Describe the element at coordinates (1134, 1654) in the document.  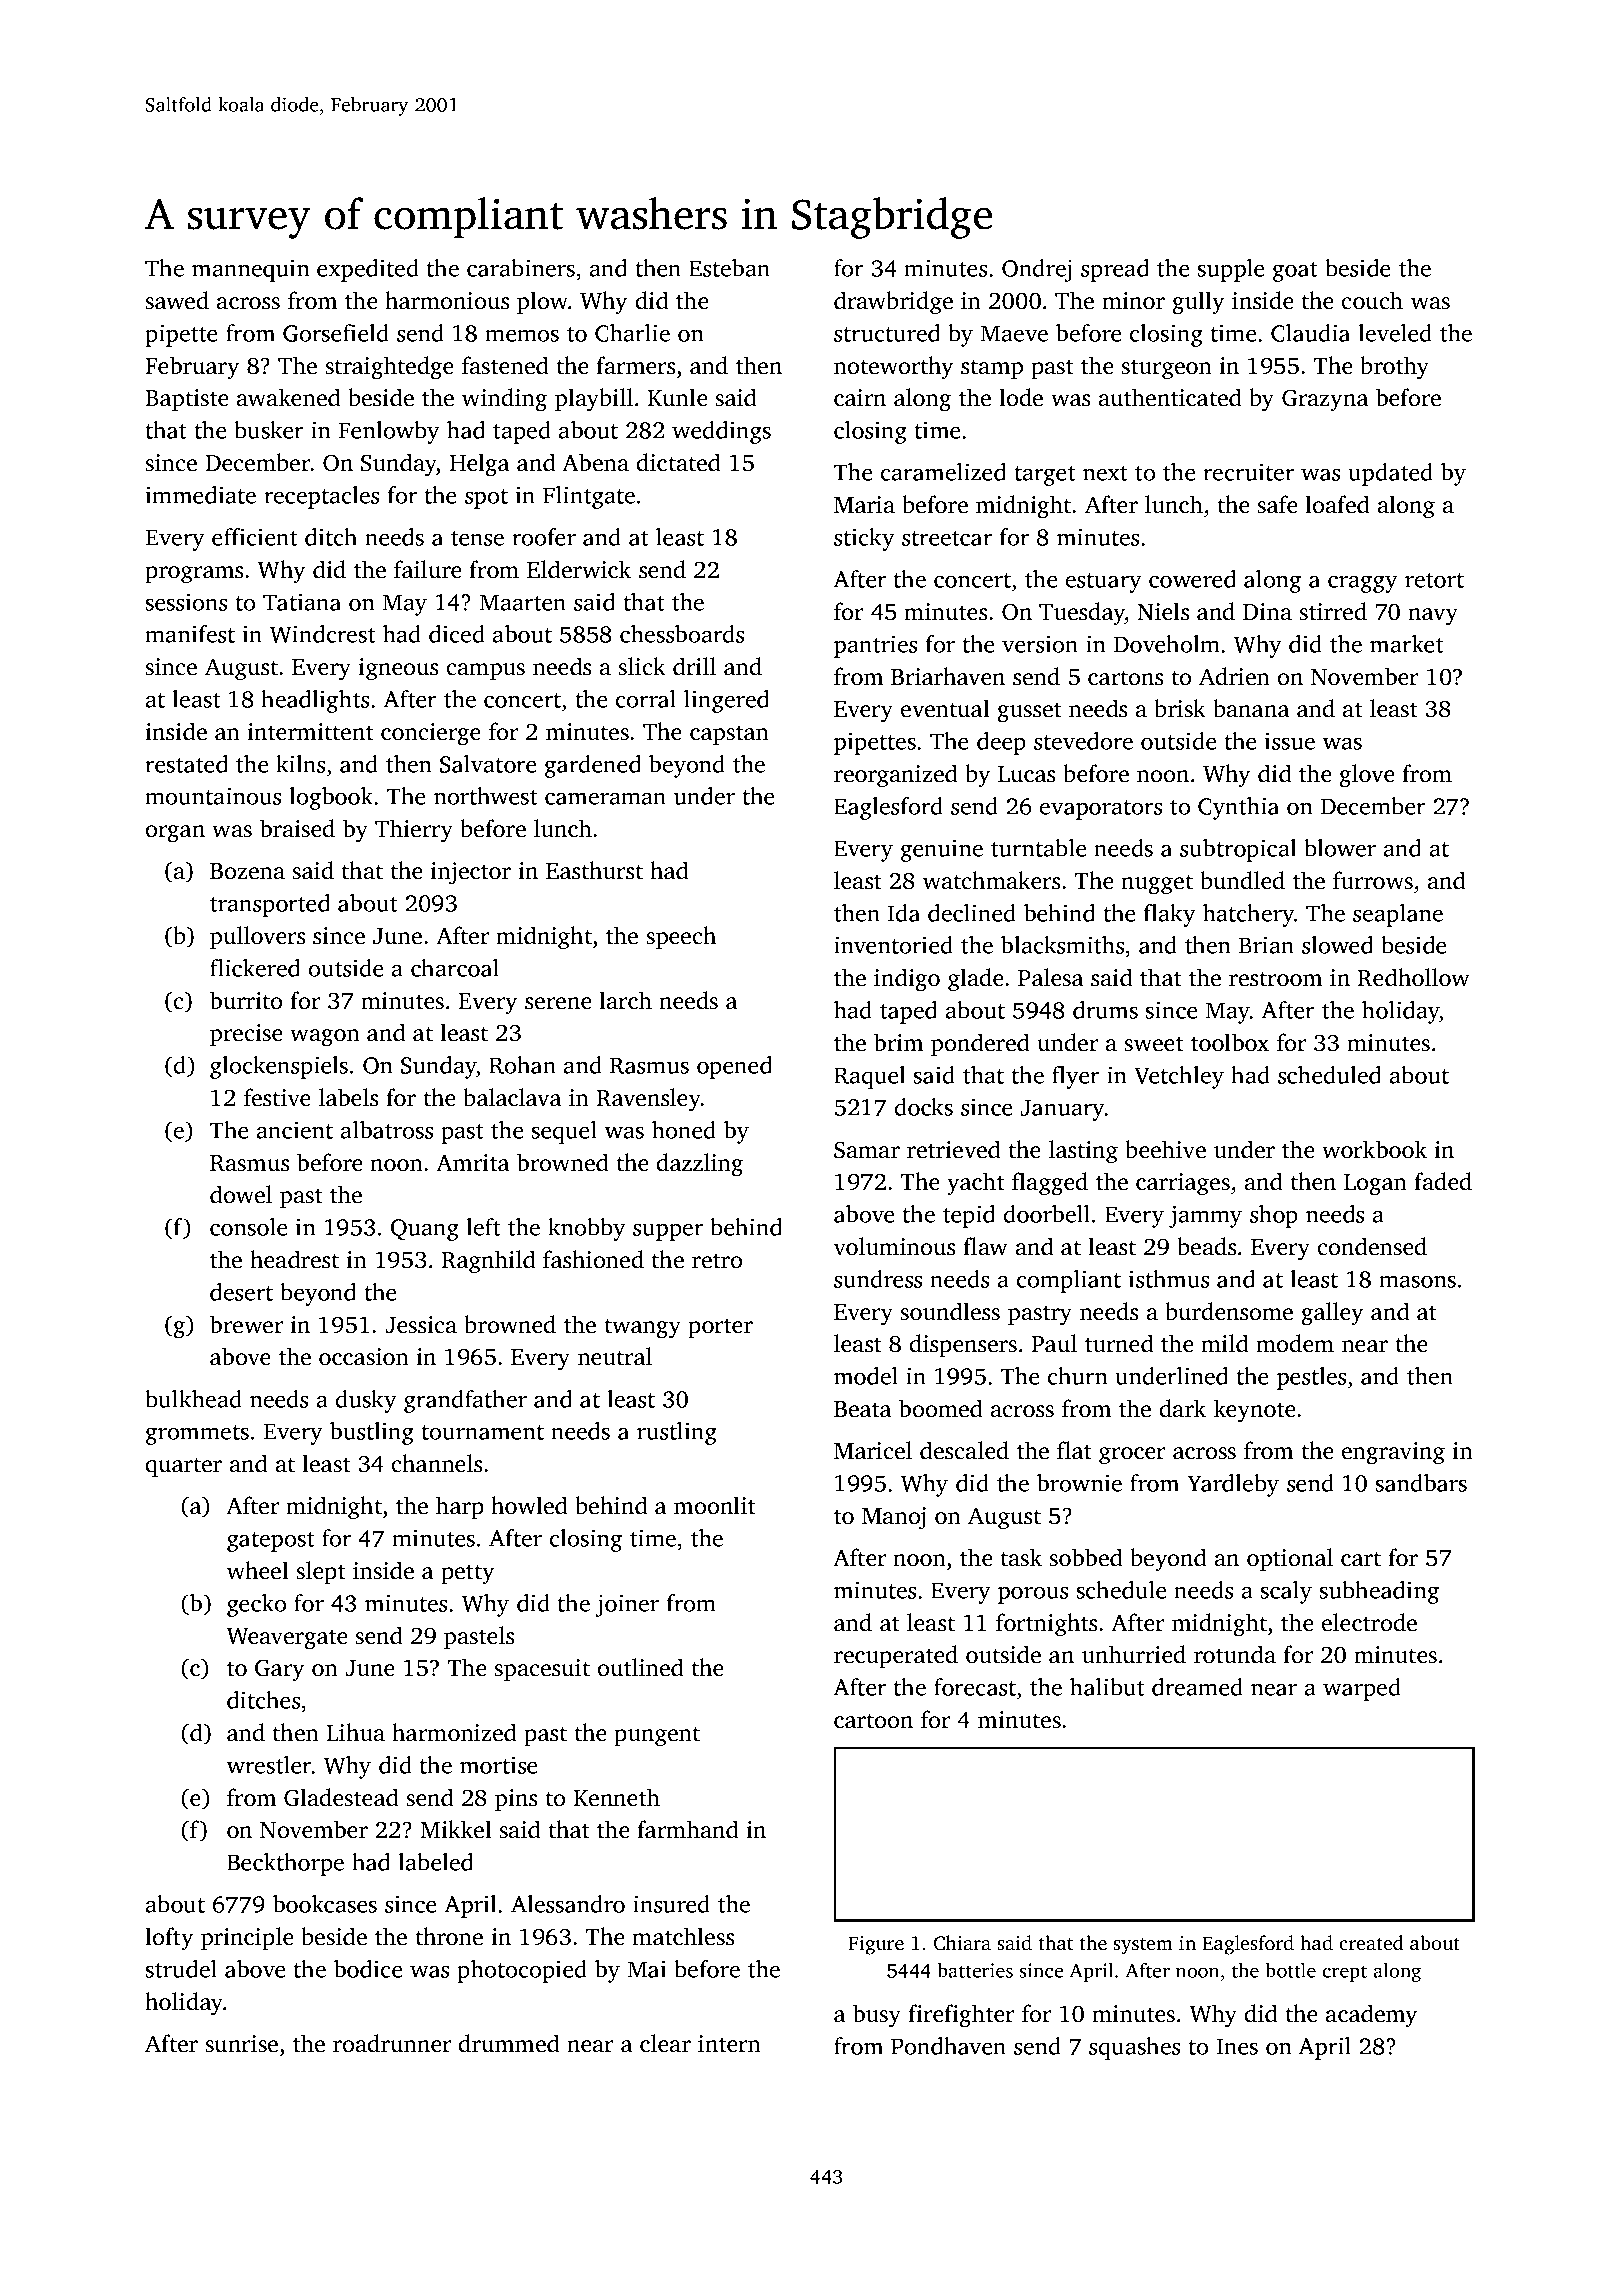
I see `unhurried` at that location.
